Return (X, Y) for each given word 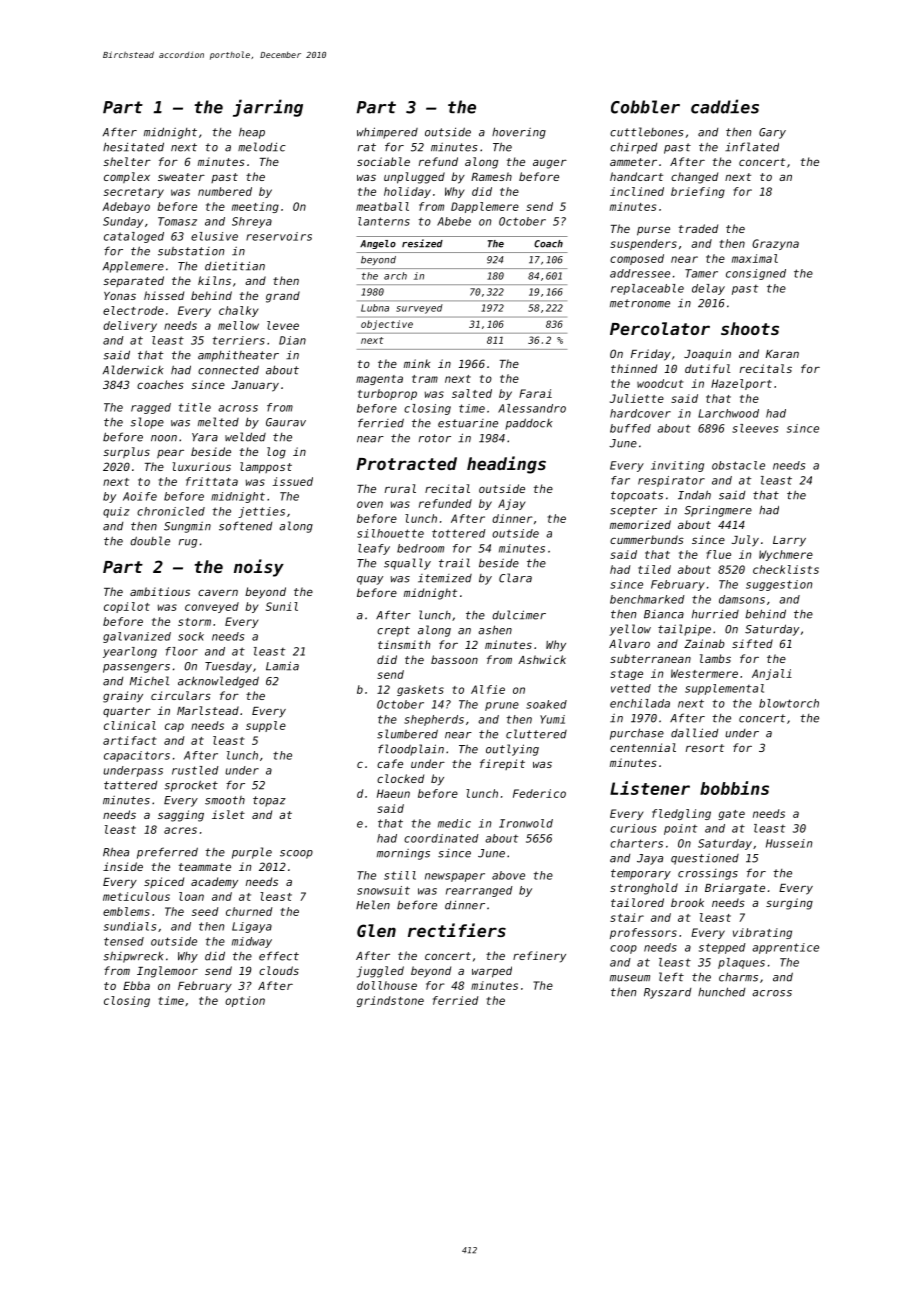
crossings (708, 874)
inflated (752, 147)
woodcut (660, 383)
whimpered (387, 133)
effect (279, 956)
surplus (126, 453)
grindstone (390, 1001)
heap (252, 133)
